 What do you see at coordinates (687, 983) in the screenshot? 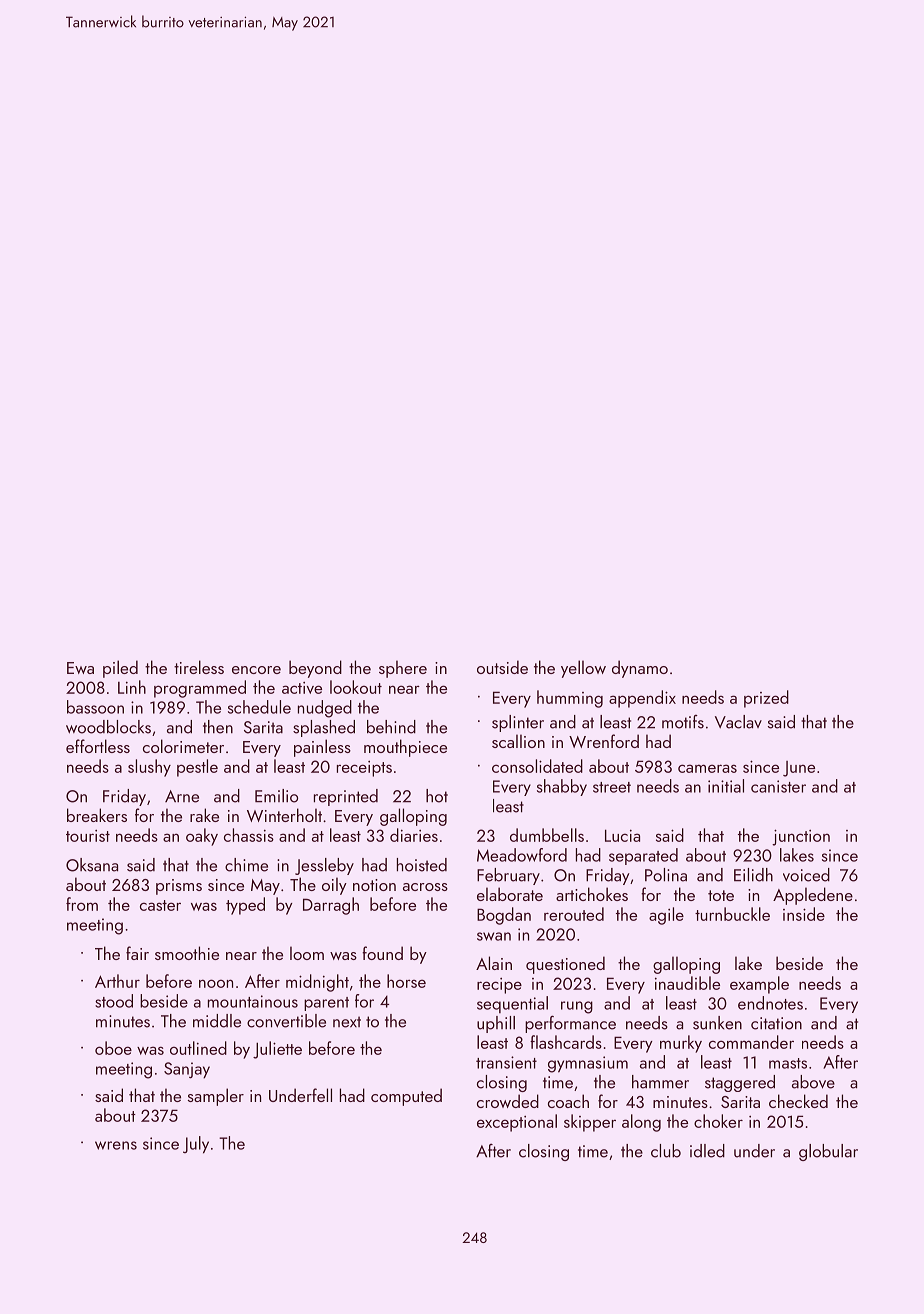
I see `inaudible` at bounding box center [687, 983].
